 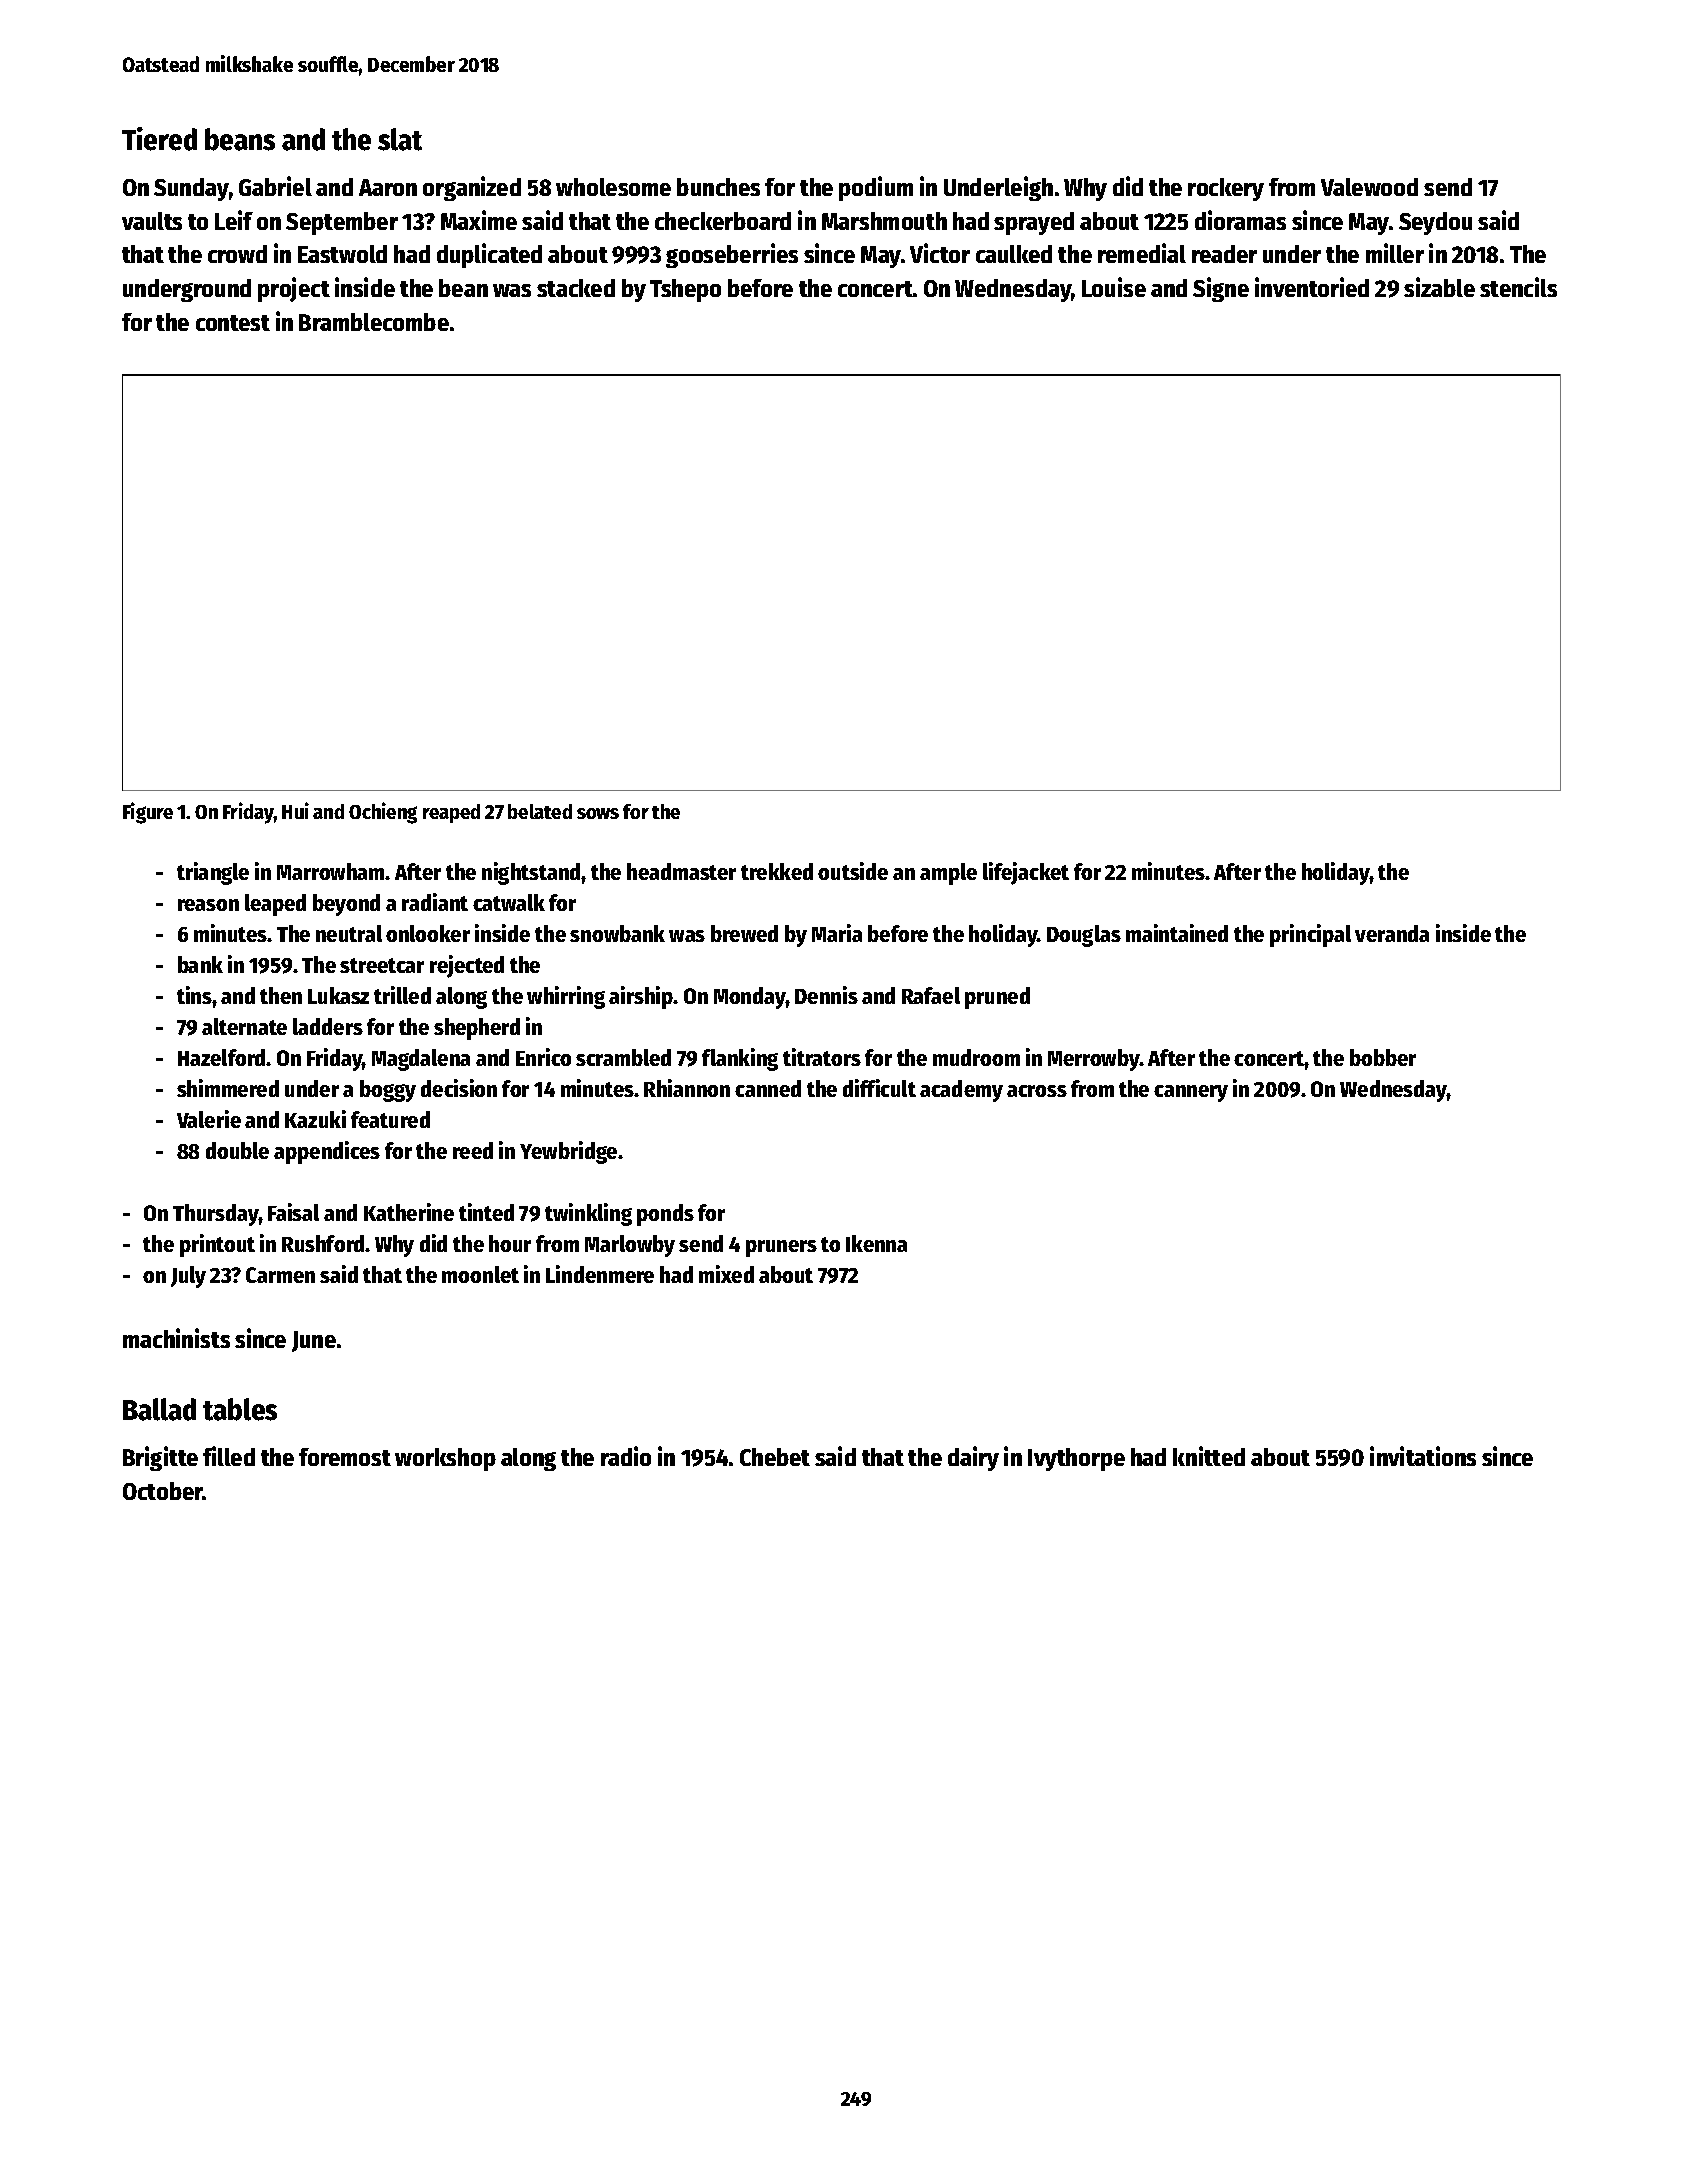 What do you see at coordinates (1114, 287) in the document?
I see `Louise` at bounding box center [1114, 287].
